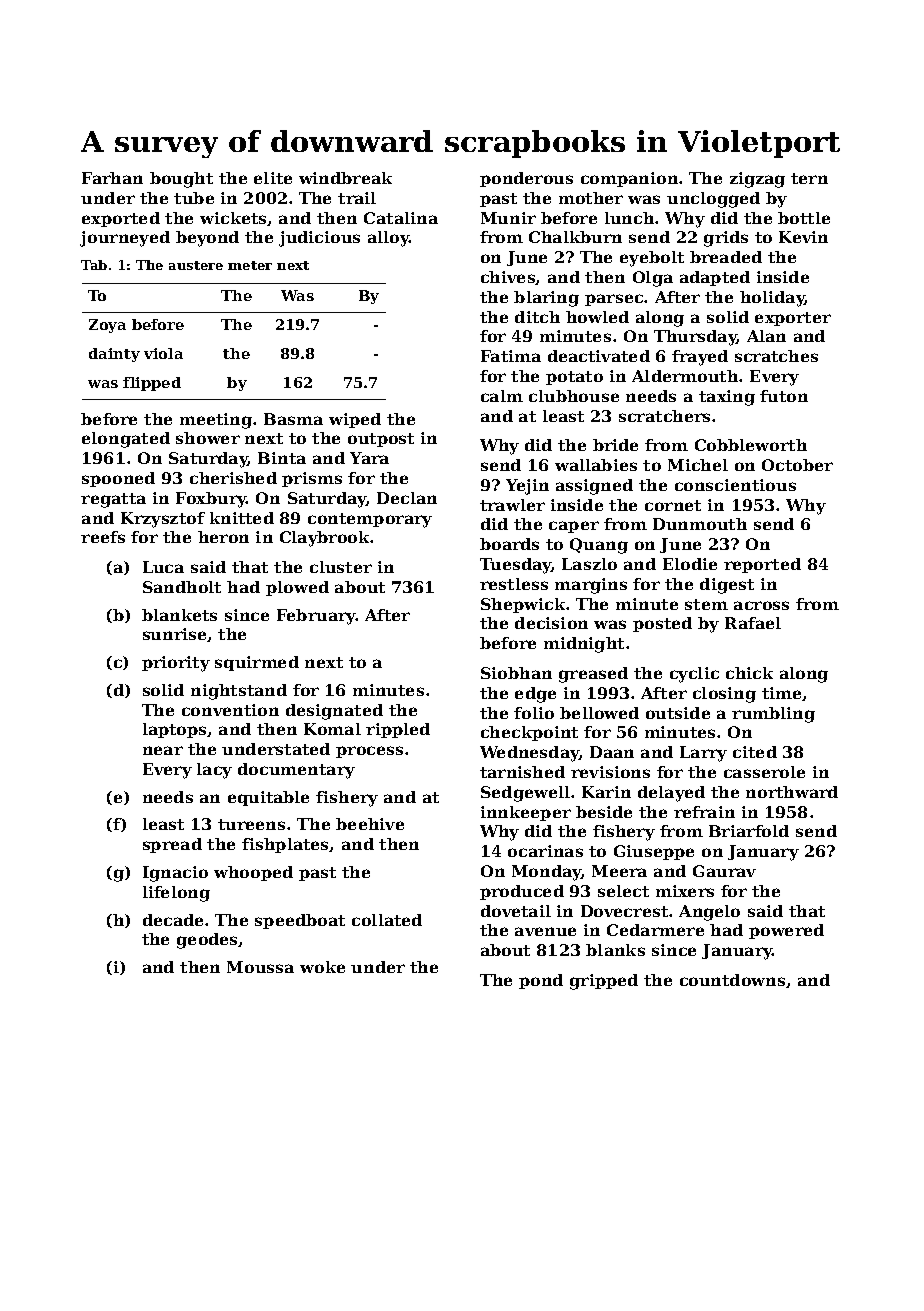  What do you see at coordinates (792, 792) in the image?
I see `northward` at bounding box center [792, 792].
